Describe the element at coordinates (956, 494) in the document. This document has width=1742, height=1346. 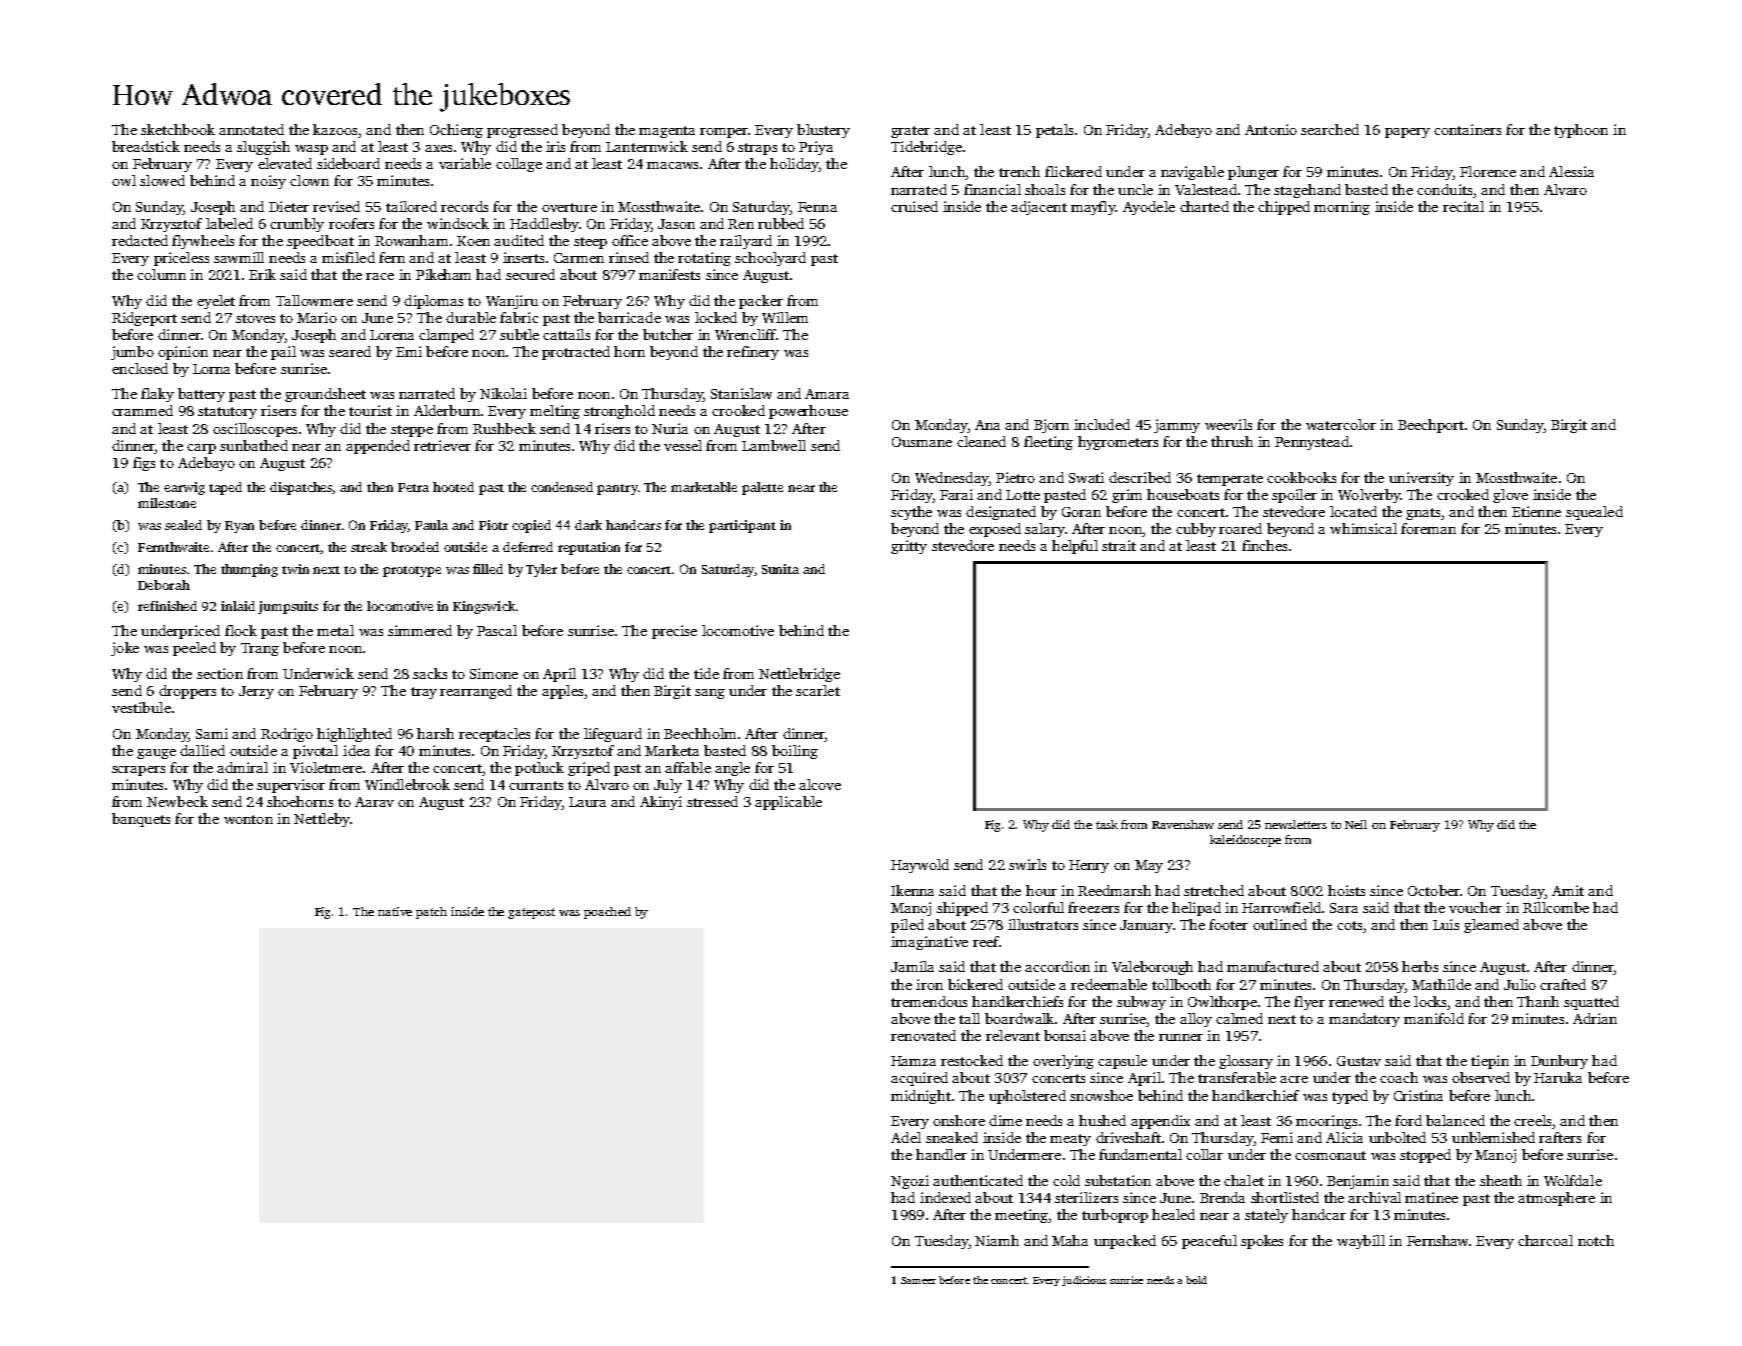
I see `Farai` at that location.
